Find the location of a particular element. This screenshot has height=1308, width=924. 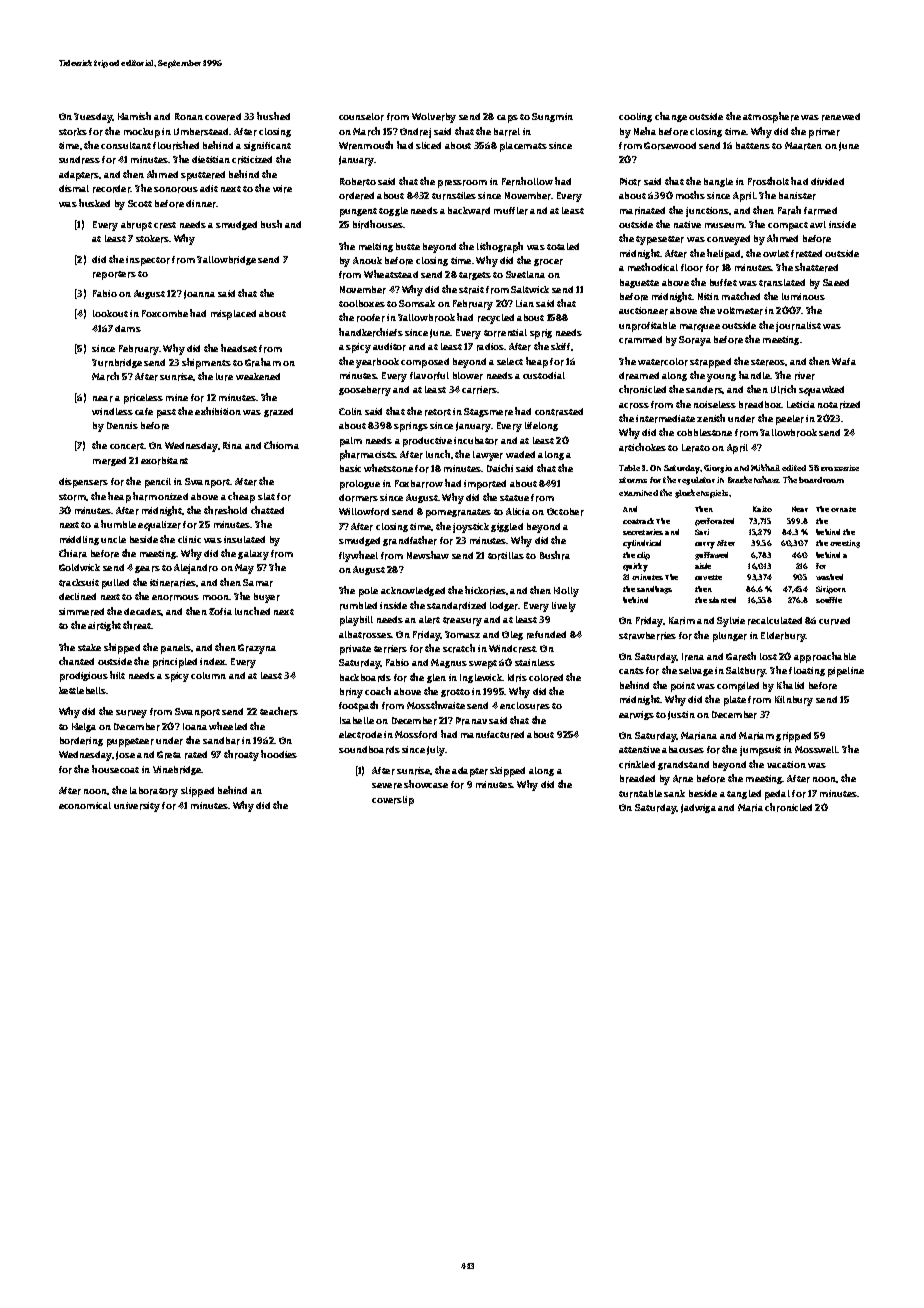

hilt is located at coordinates (117, 675).
